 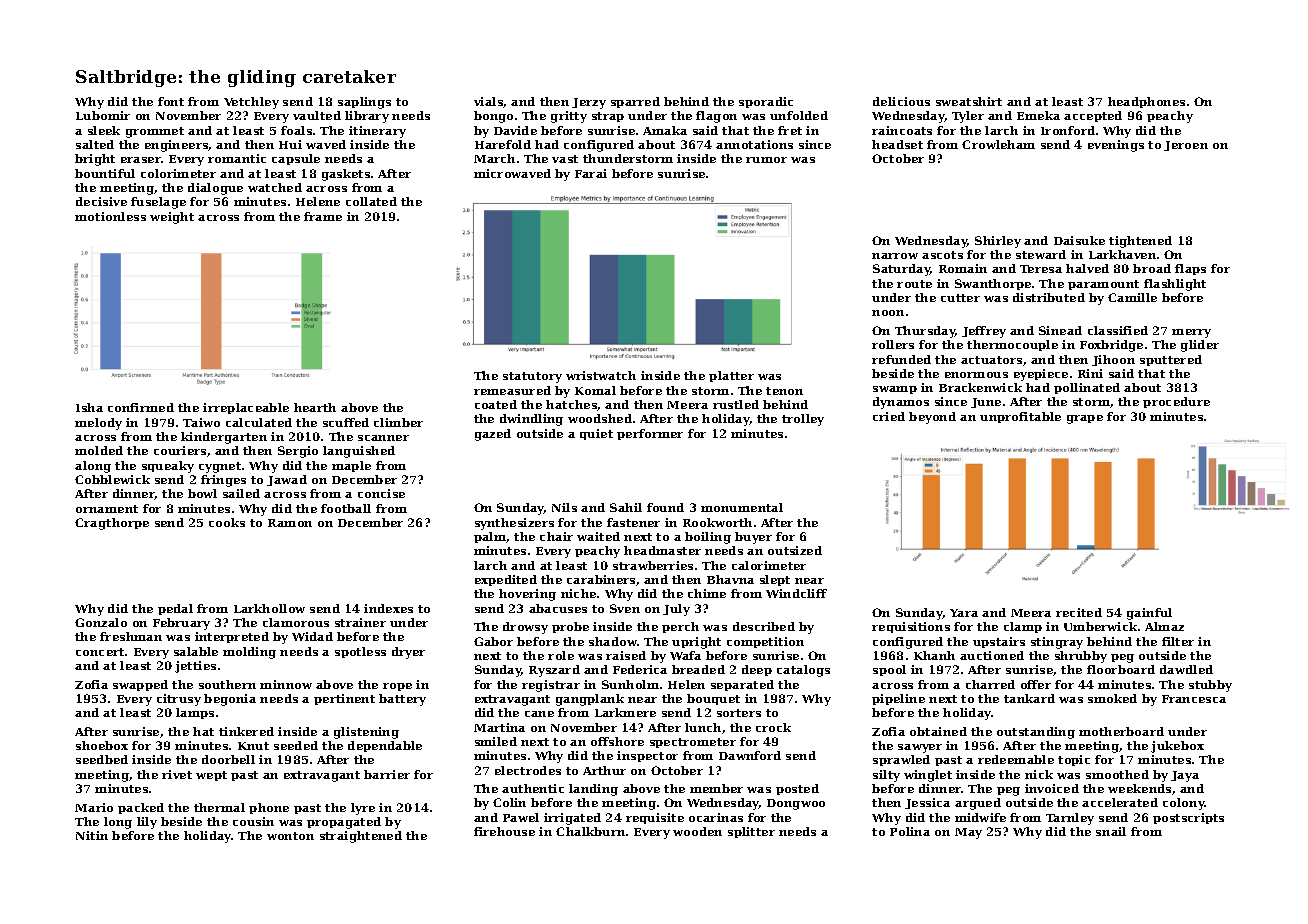 What do you see at coordinates (731, 376) in the screenshot?
I see `platter` at bounding box center [731, 376].
